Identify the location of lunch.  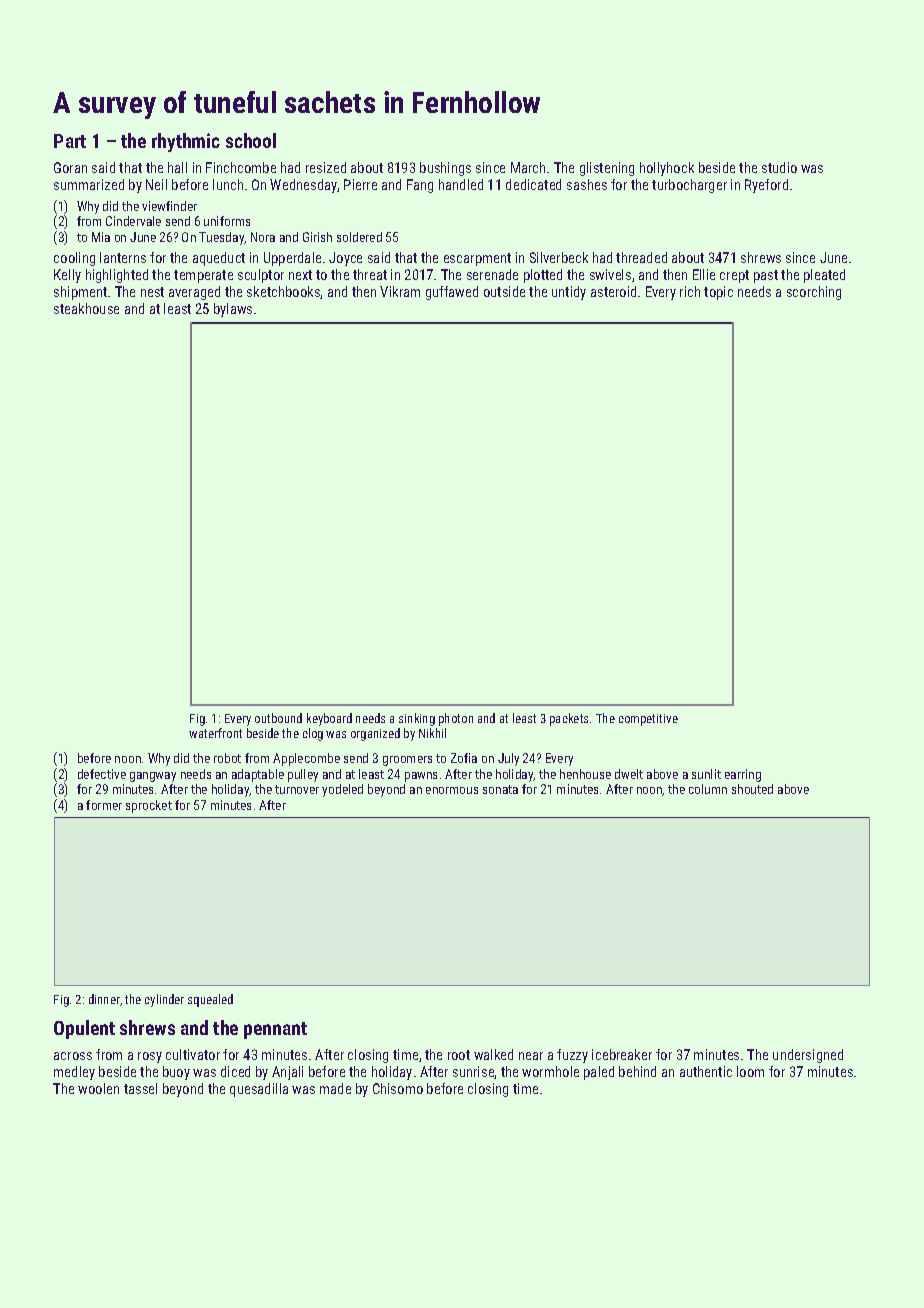
(228, 184).
